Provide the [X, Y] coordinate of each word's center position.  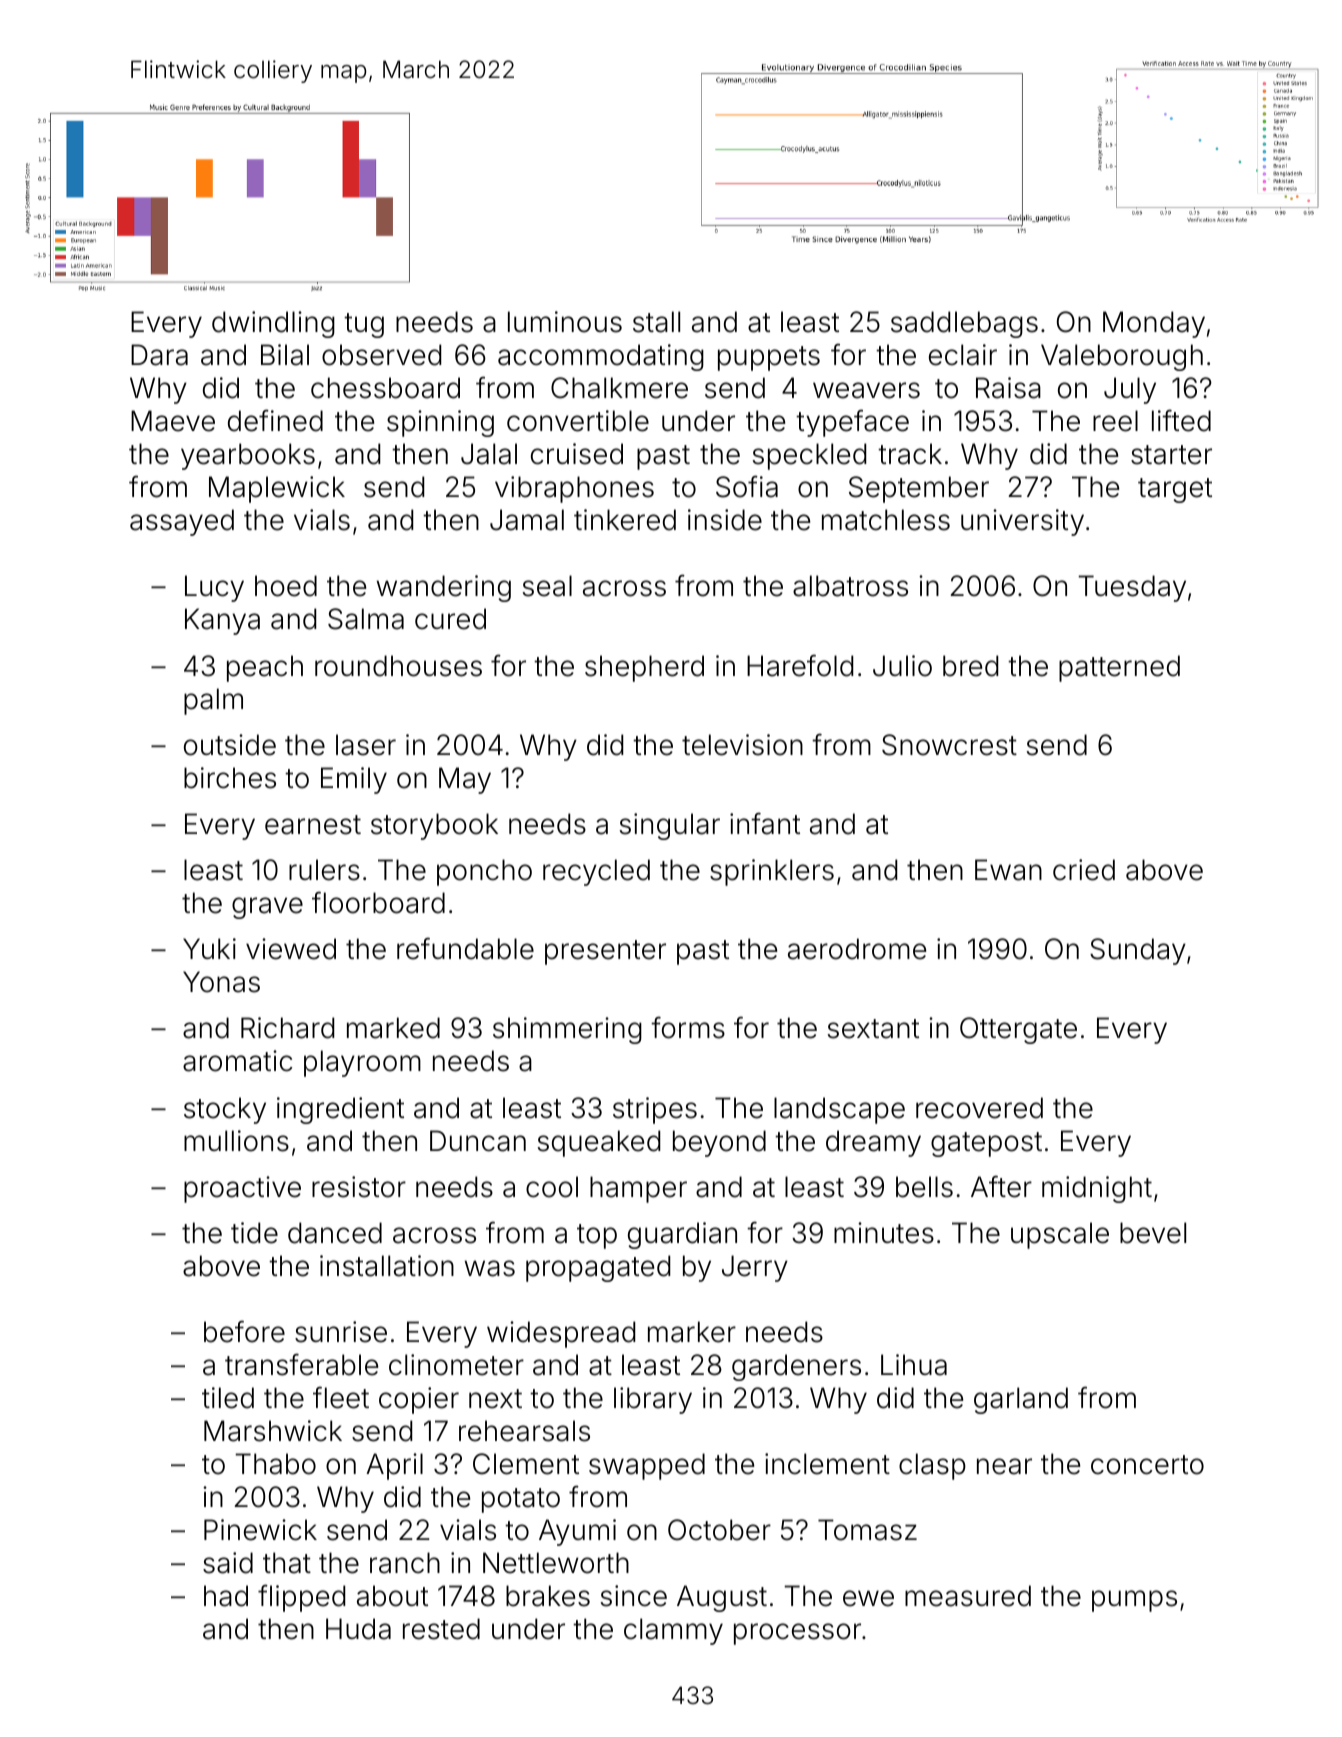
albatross [850, 586]
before [244, 1331]
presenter [605, 952]
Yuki [209, 948]
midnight [1097, 1189]
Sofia [747, 486]
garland [1021, 1400]
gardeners [796, 1367]
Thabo [275, 1464]
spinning [440, 423]
